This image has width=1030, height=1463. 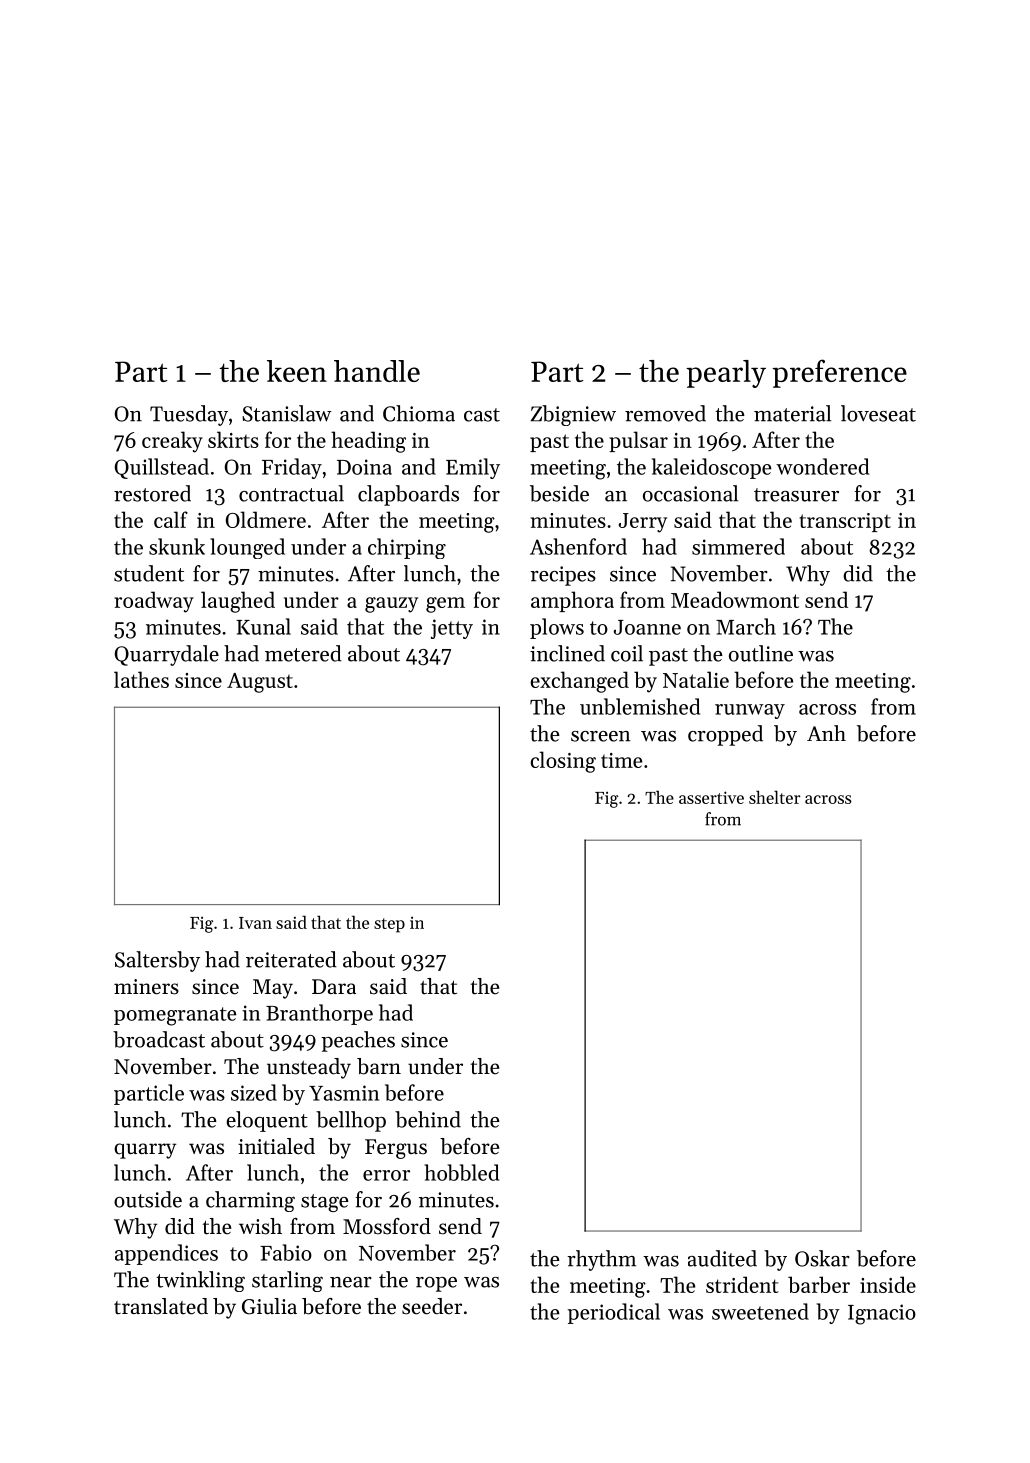 I want to click on preference, so click(x=839, y=373).
